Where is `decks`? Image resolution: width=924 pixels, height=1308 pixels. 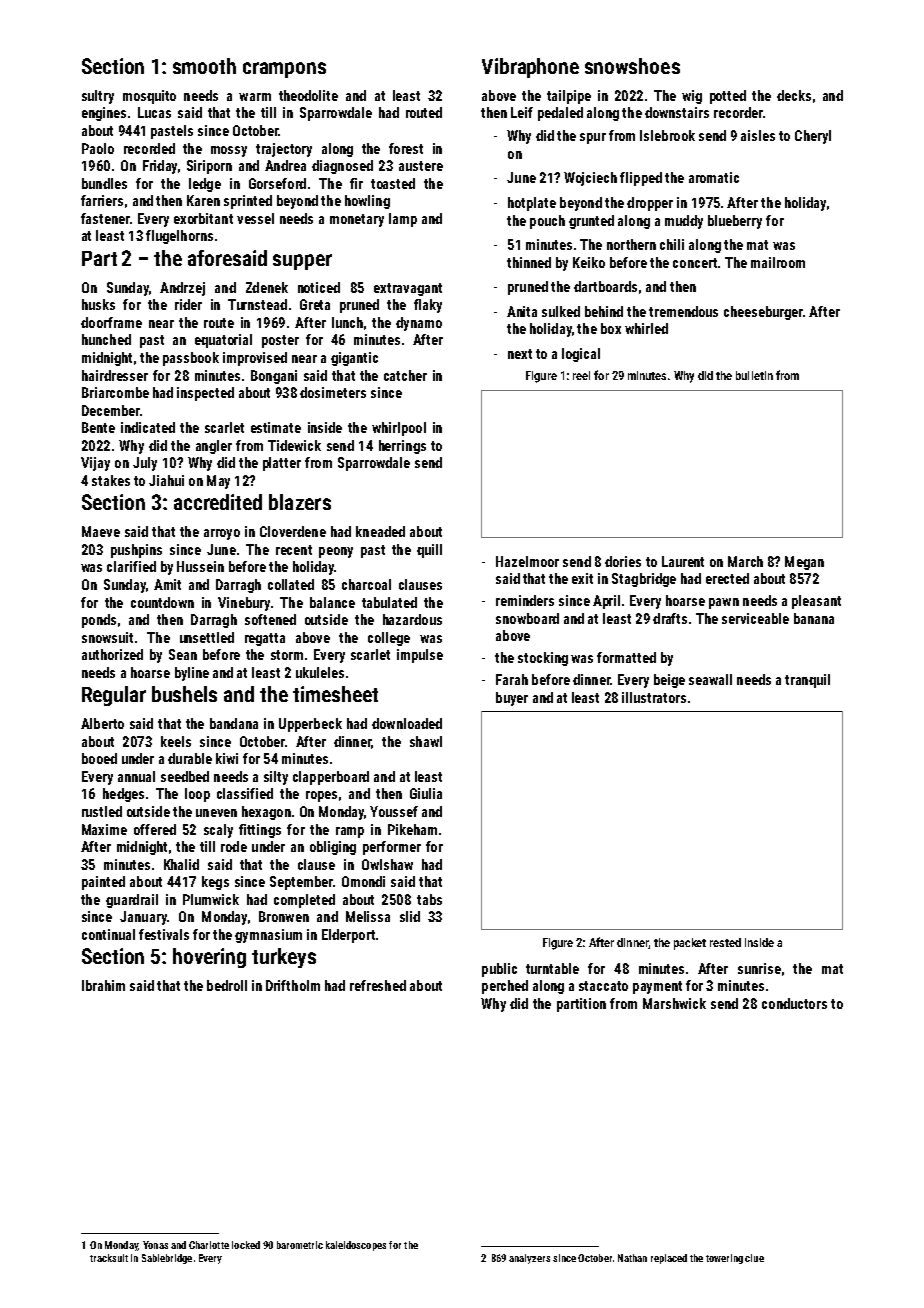
decks is located at coordinates (794, 95).
